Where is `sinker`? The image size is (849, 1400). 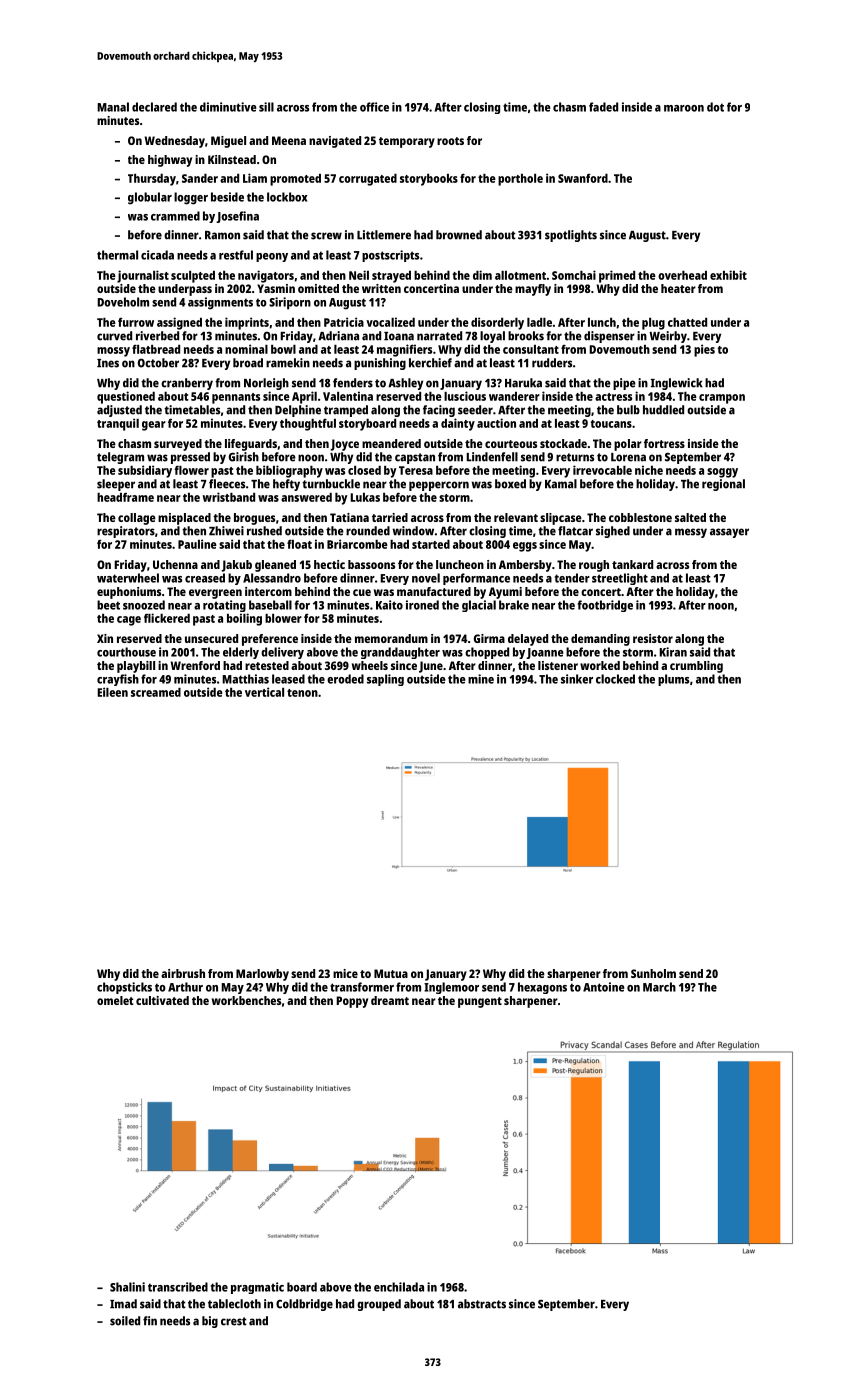
sinker is located at coordinates (577, 679).
